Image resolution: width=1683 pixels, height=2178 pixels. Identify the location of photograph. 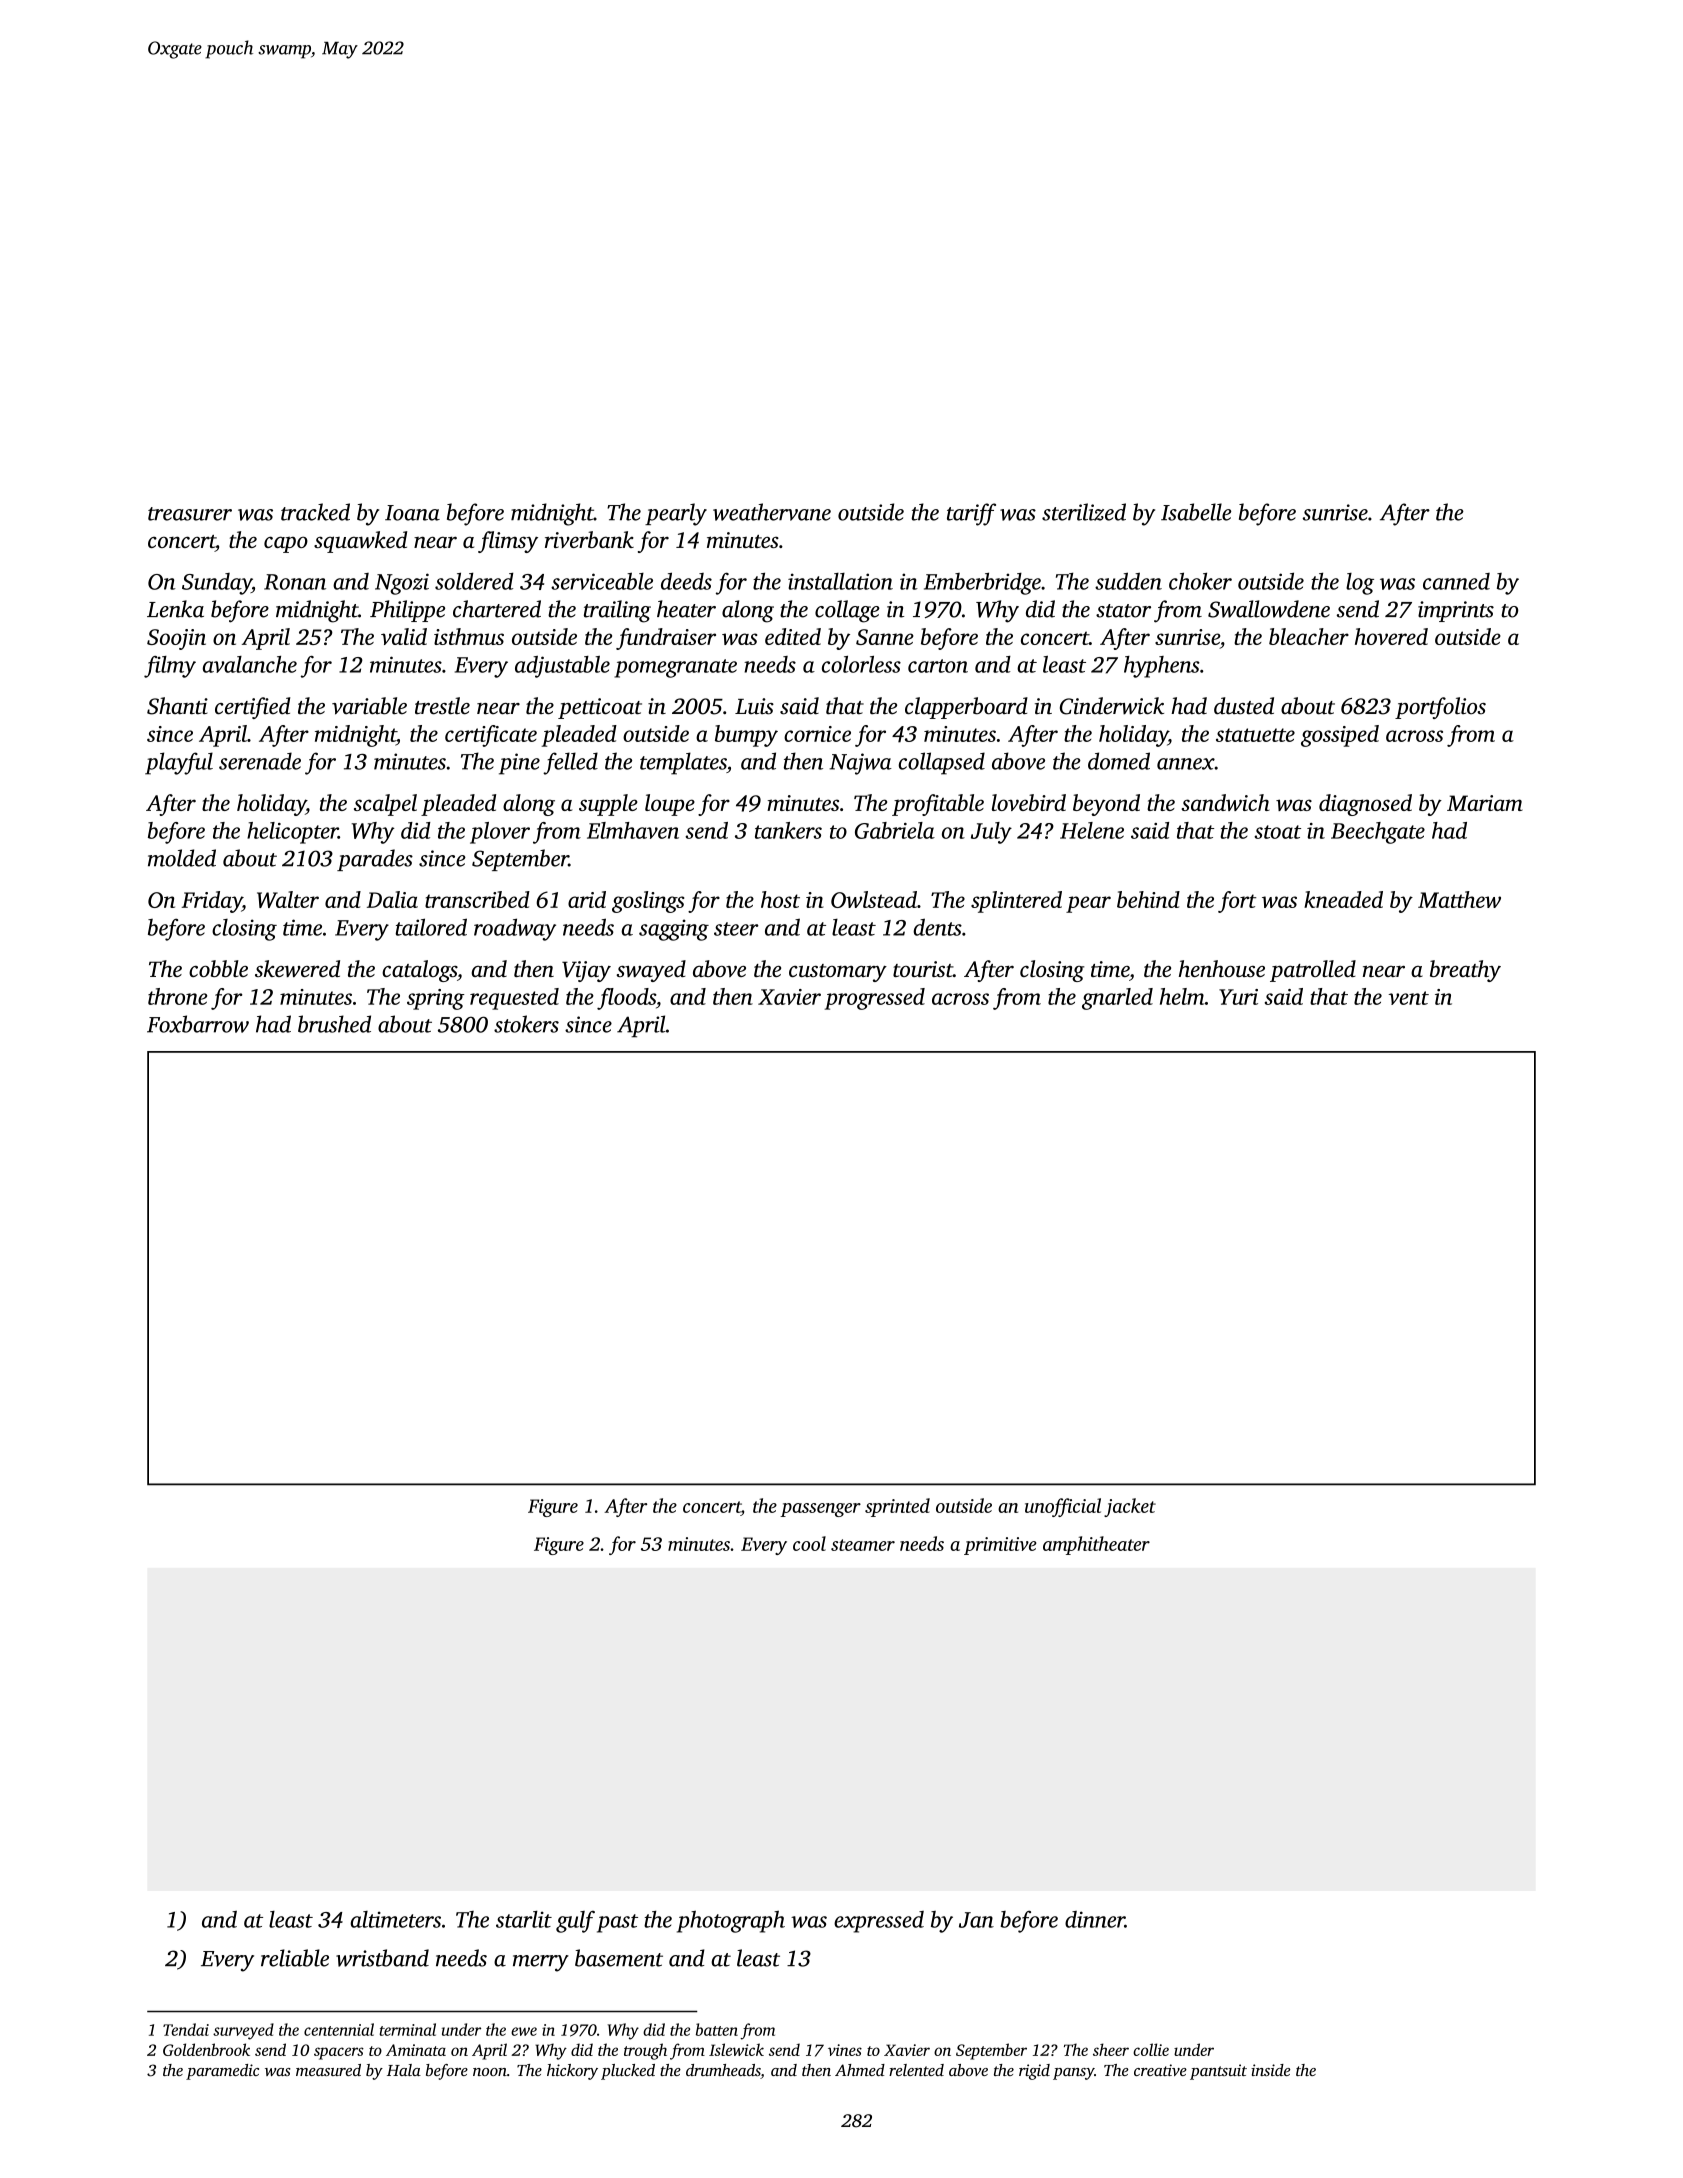
(731, 1922).
